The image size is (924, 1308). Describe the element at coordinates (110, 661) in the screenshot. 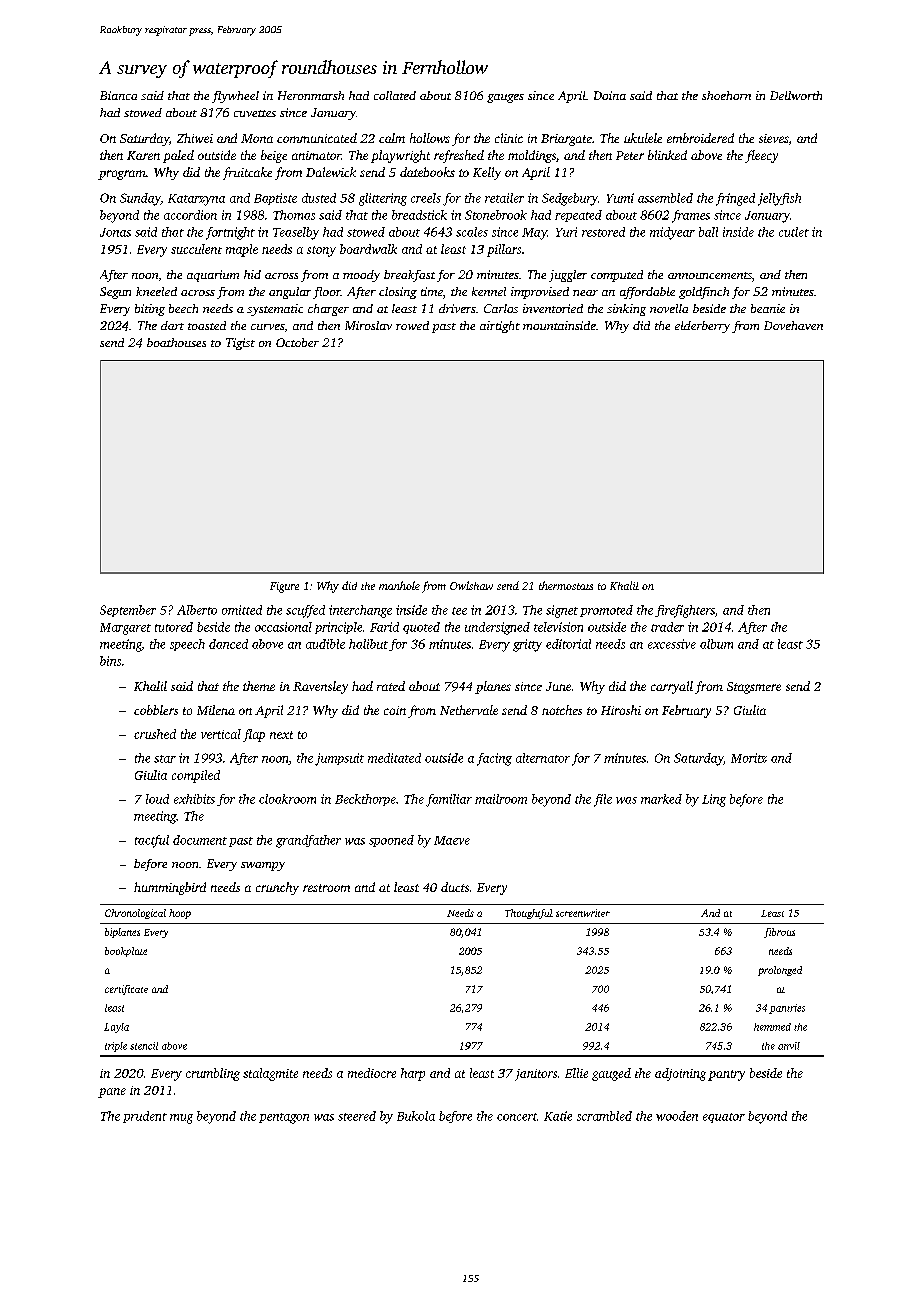

I see `bins` at that location.
